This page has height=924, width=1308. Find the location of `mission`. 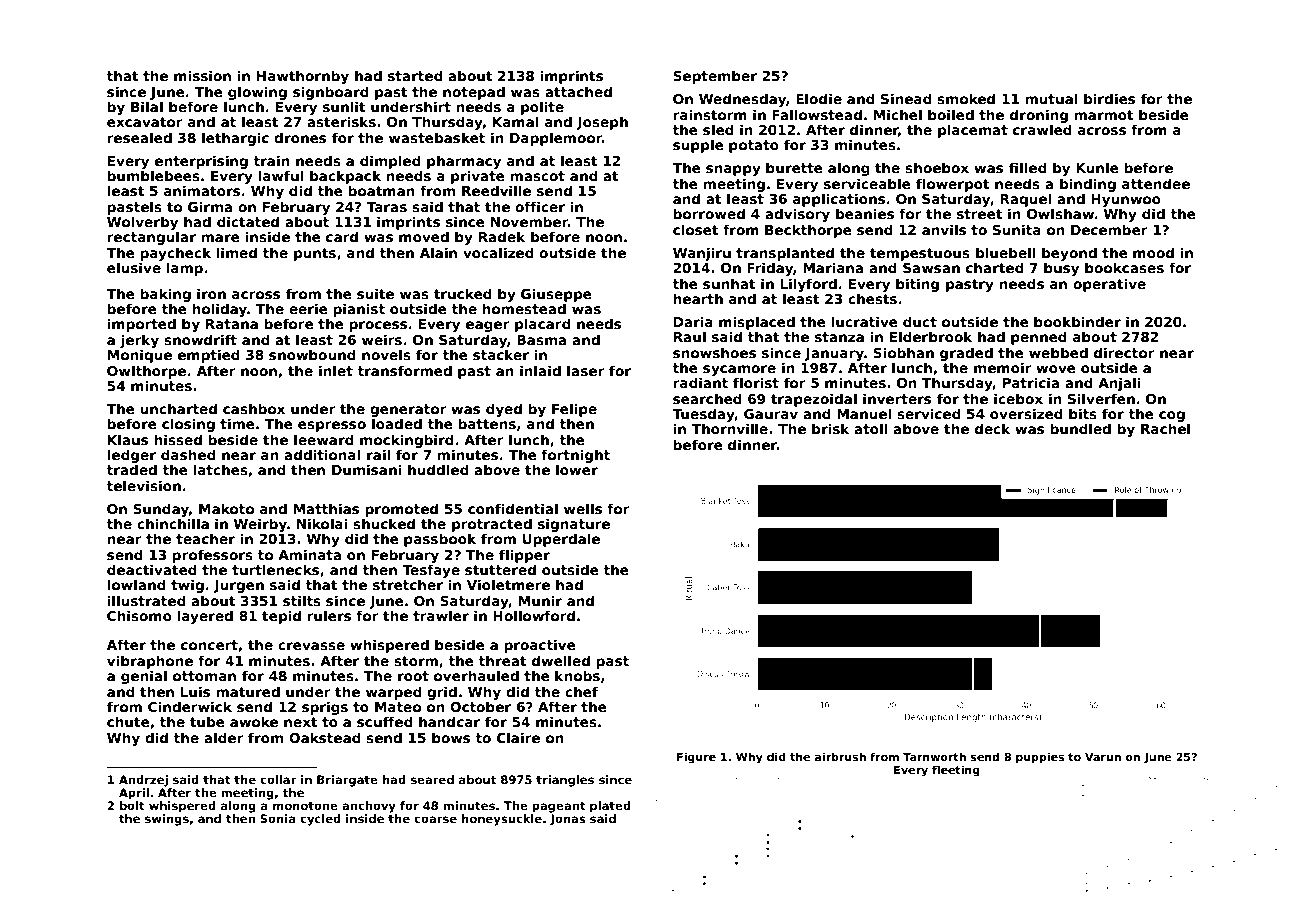

mission is located at coordinates (202, 75).
